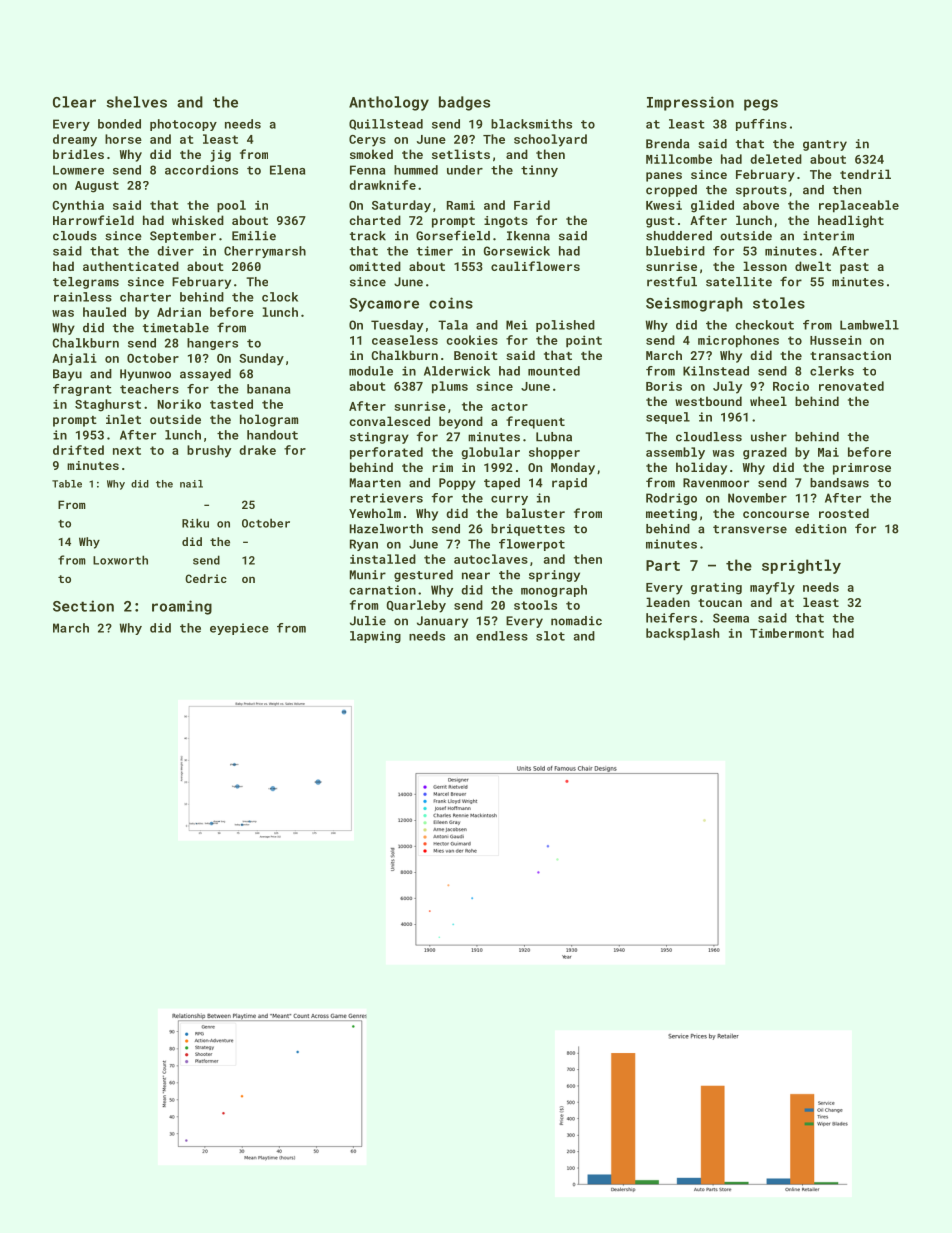 The height and width of the screenshot is (1233, 952). I want to click on Farid, so click(532, 205).
